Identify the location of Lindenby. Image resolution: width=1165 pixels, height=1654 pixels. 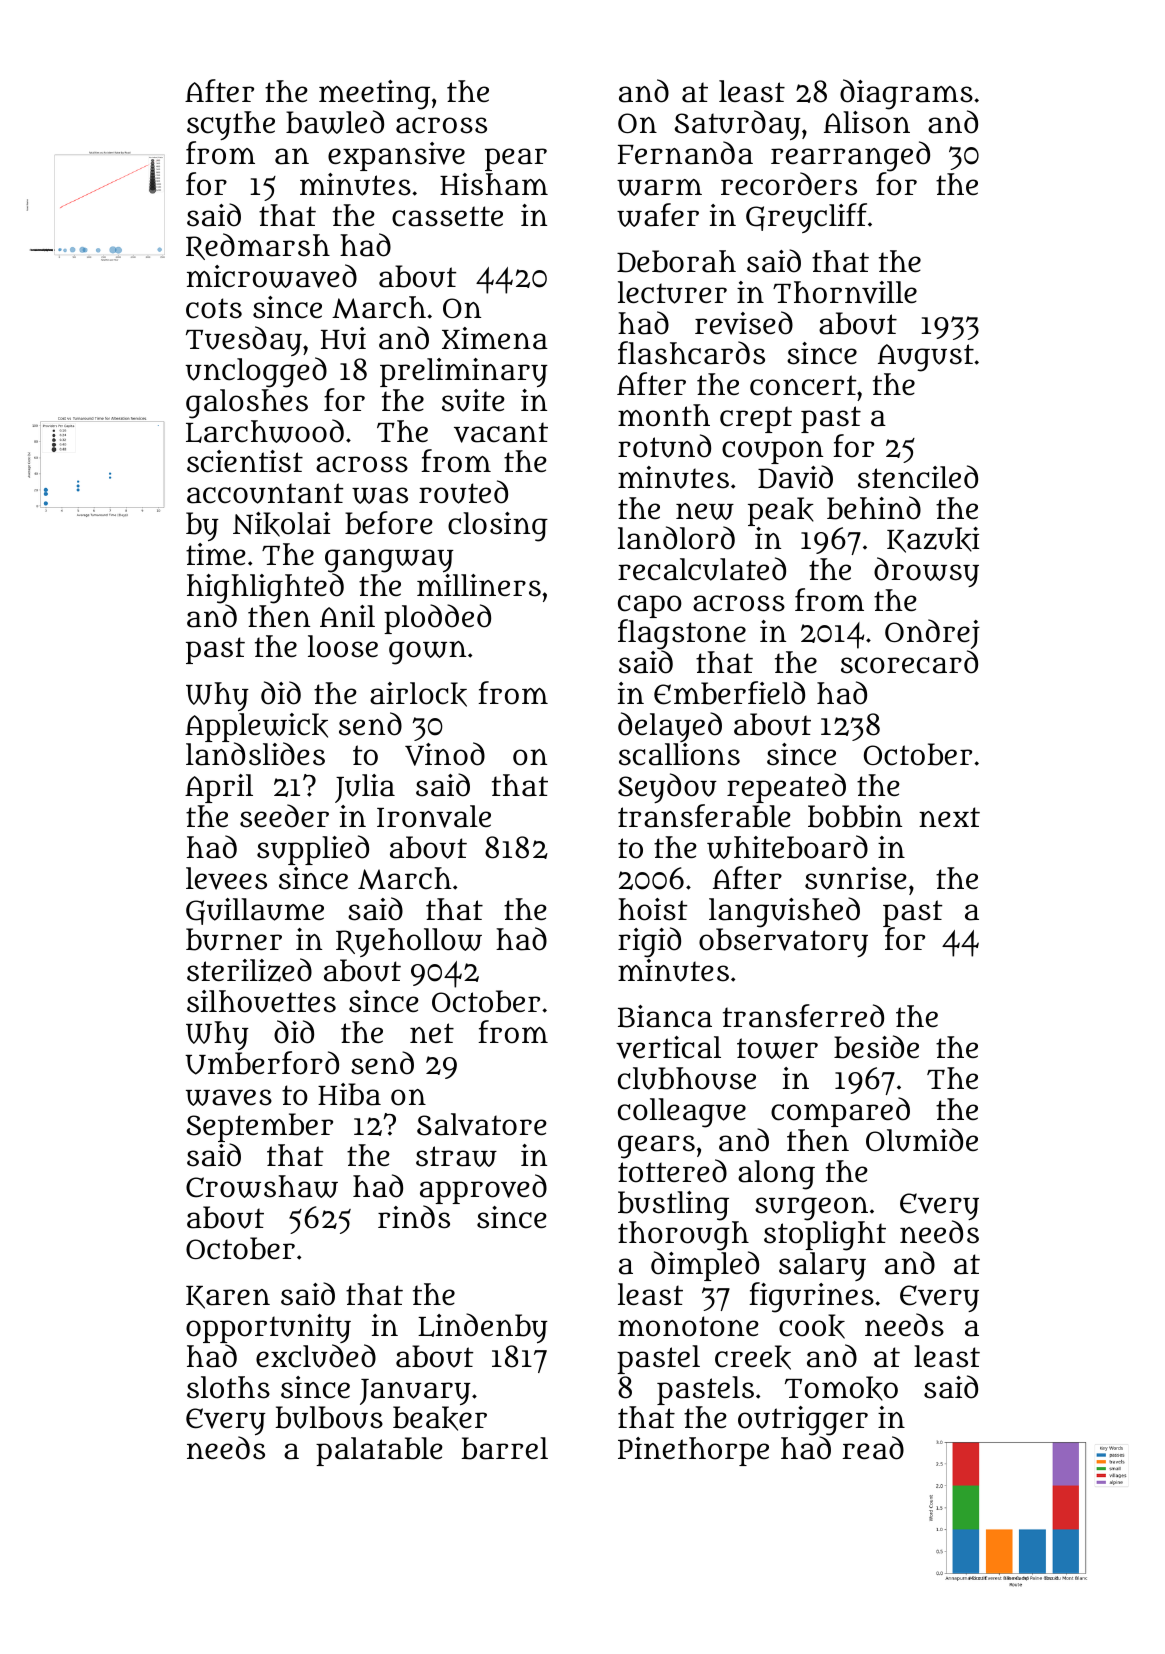
(483, 1328).
